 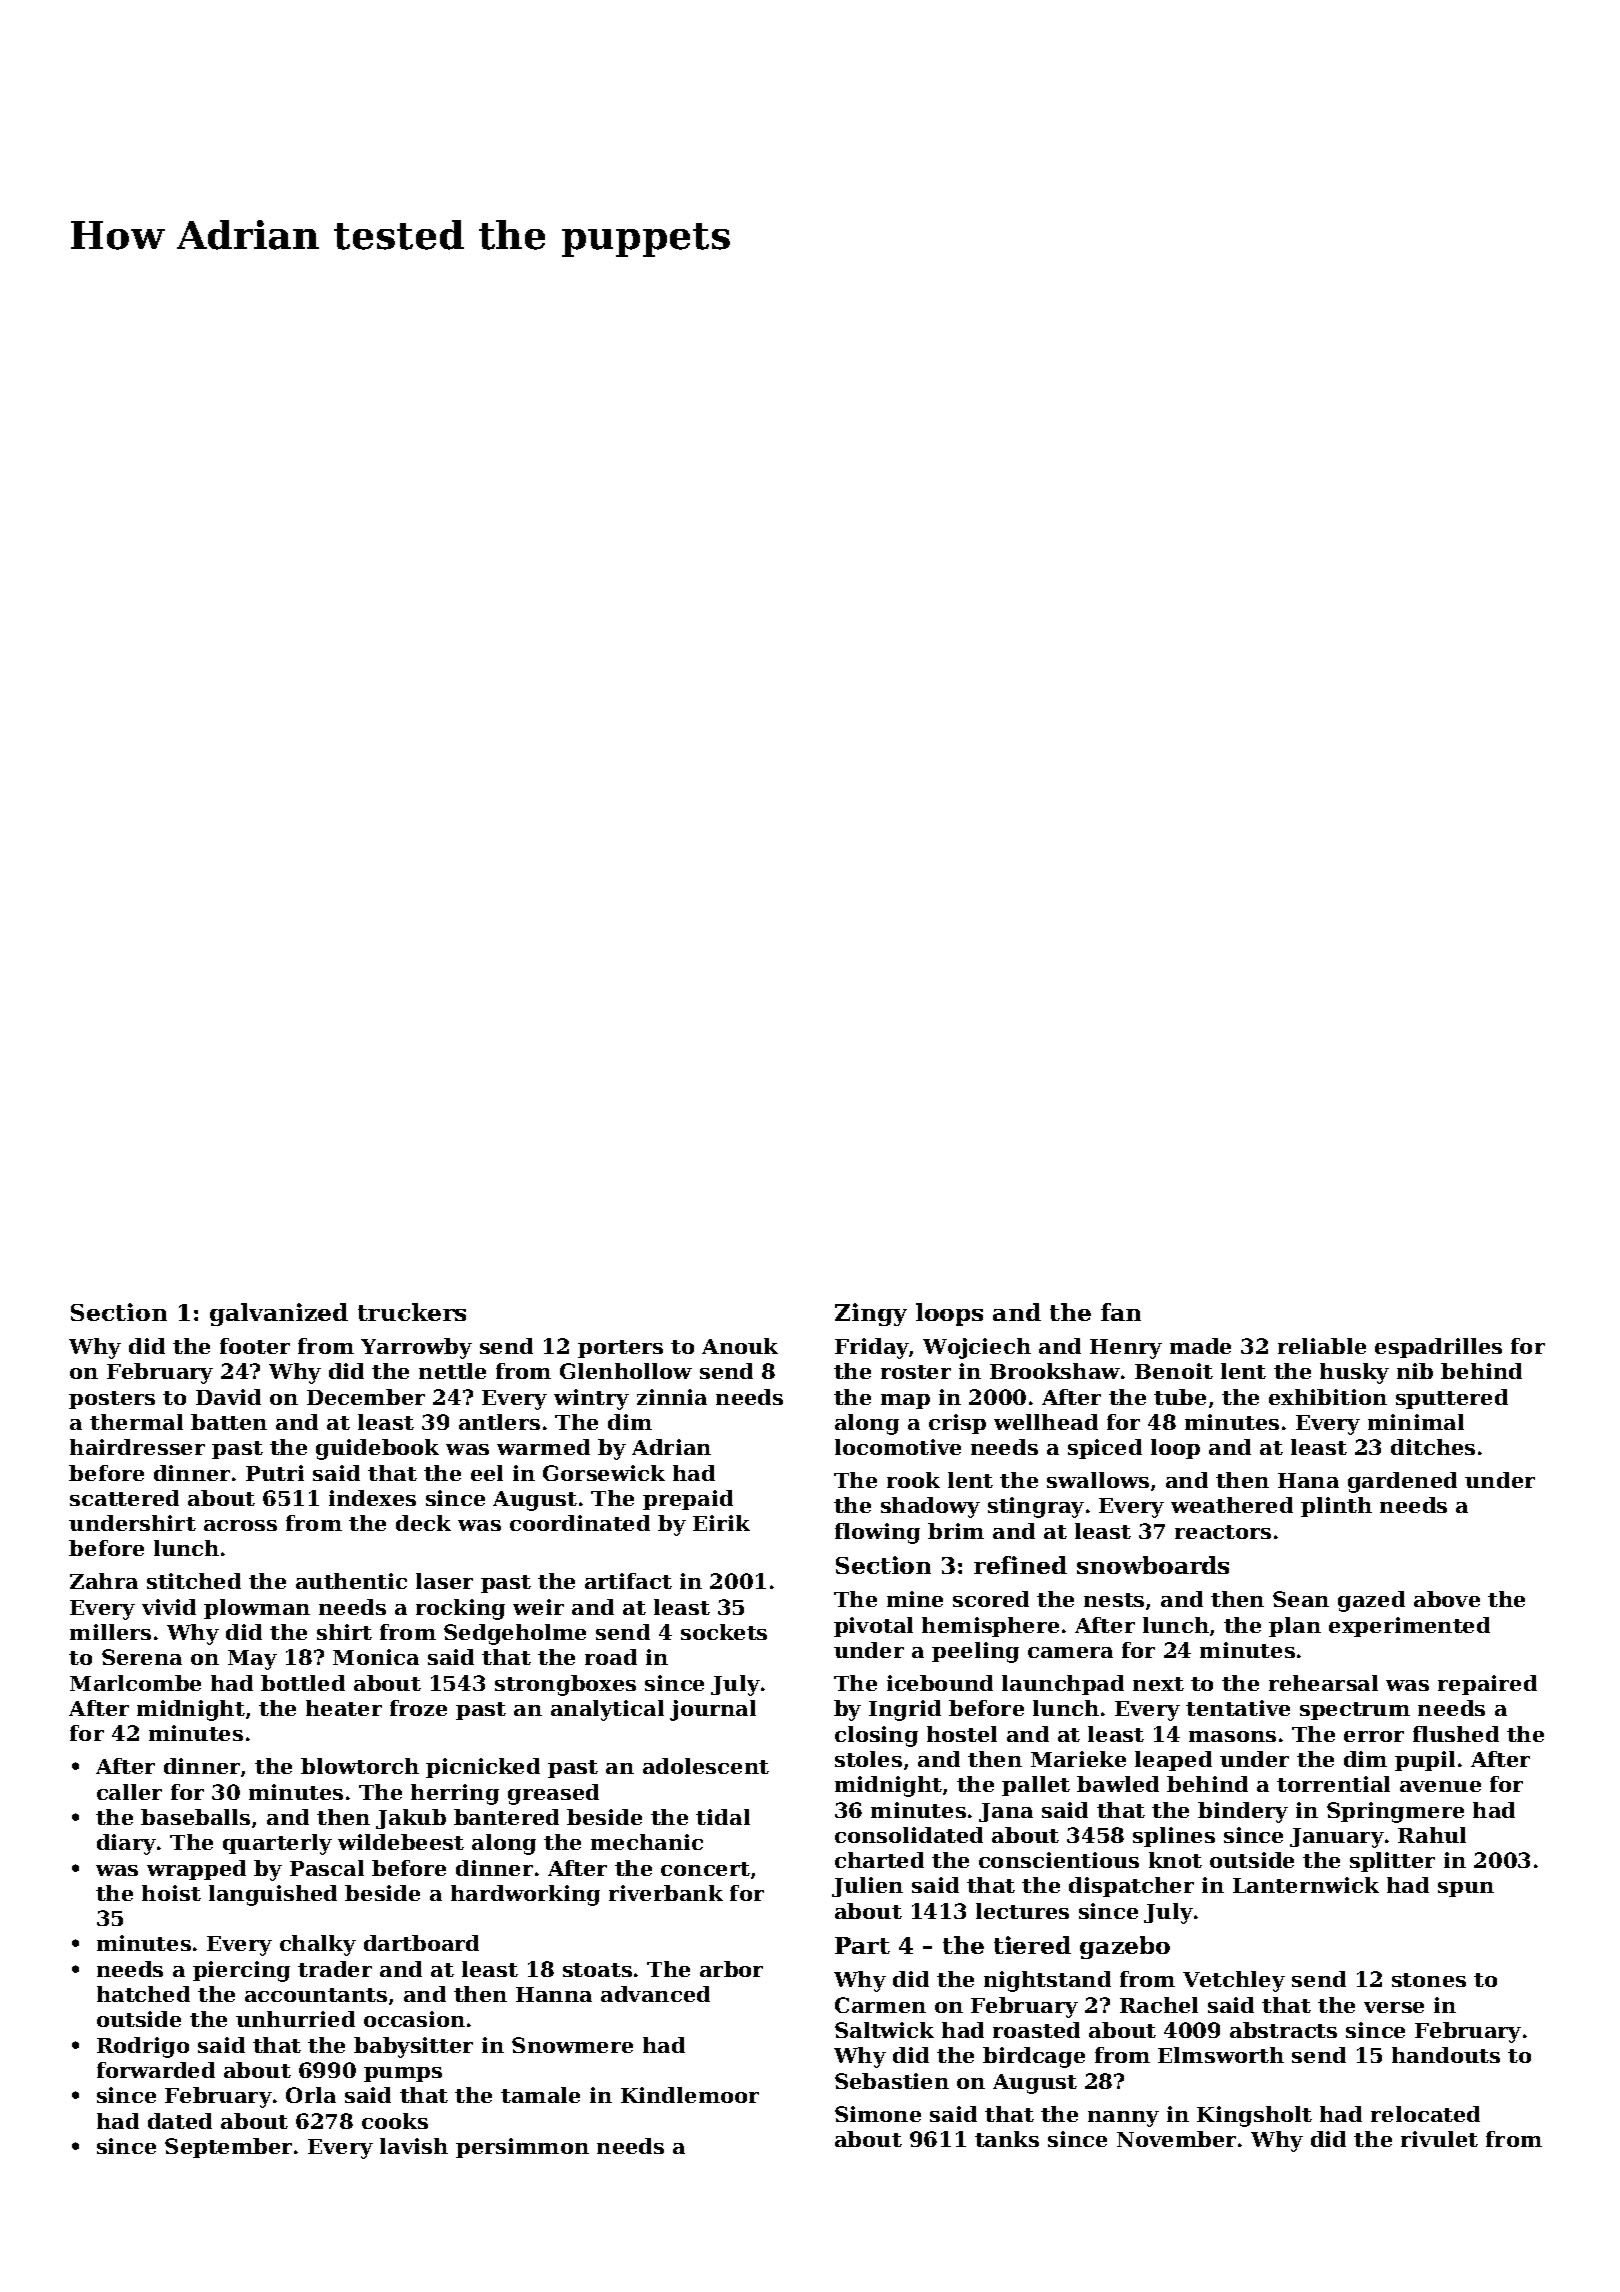 What do you see at coordinates (229, 1422) in the screenshot?
I see `batten` at bounding box center [229, 1422].
